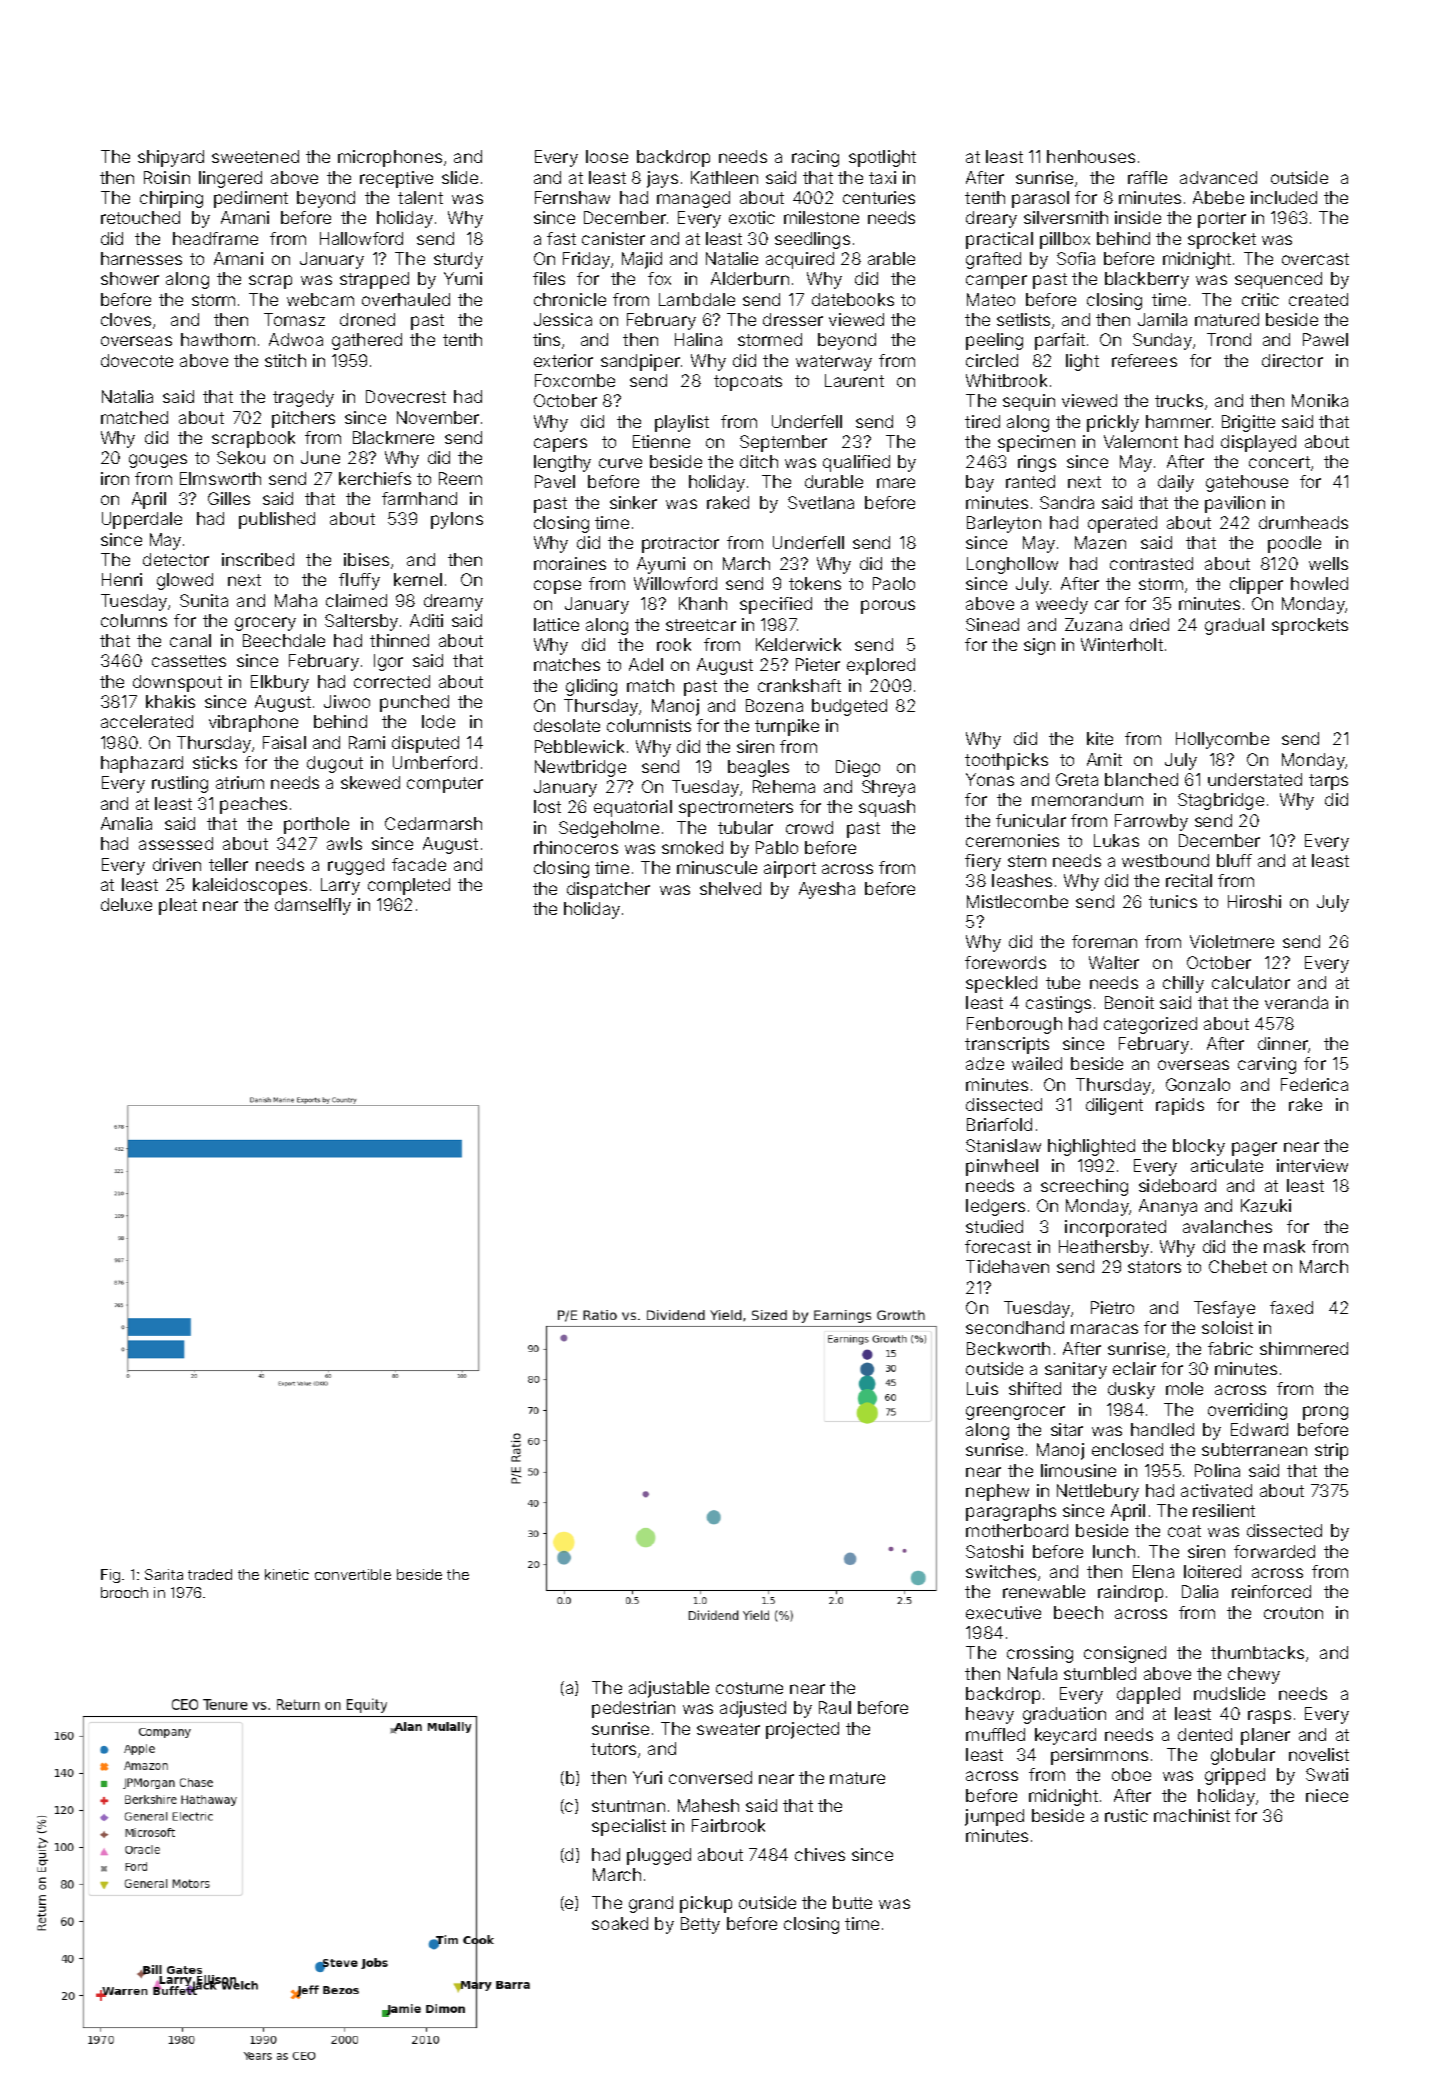 Image resolution: width=1450 pixels, height=2100 pixels. Describe the element at coordinates (620, 1923) in the screenshot. I see `soaked` at that location.
